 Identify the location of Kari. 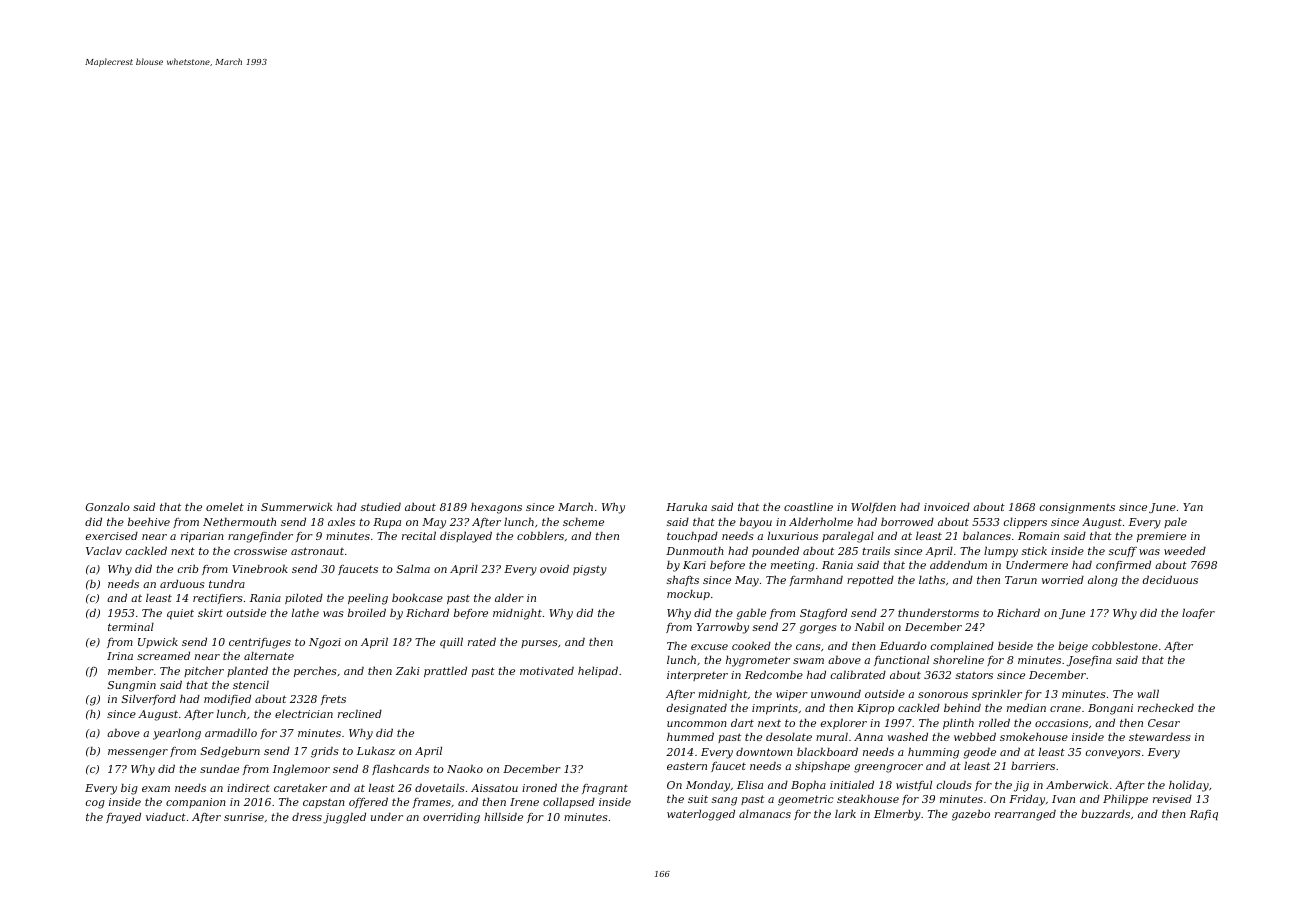
(694, 565).
